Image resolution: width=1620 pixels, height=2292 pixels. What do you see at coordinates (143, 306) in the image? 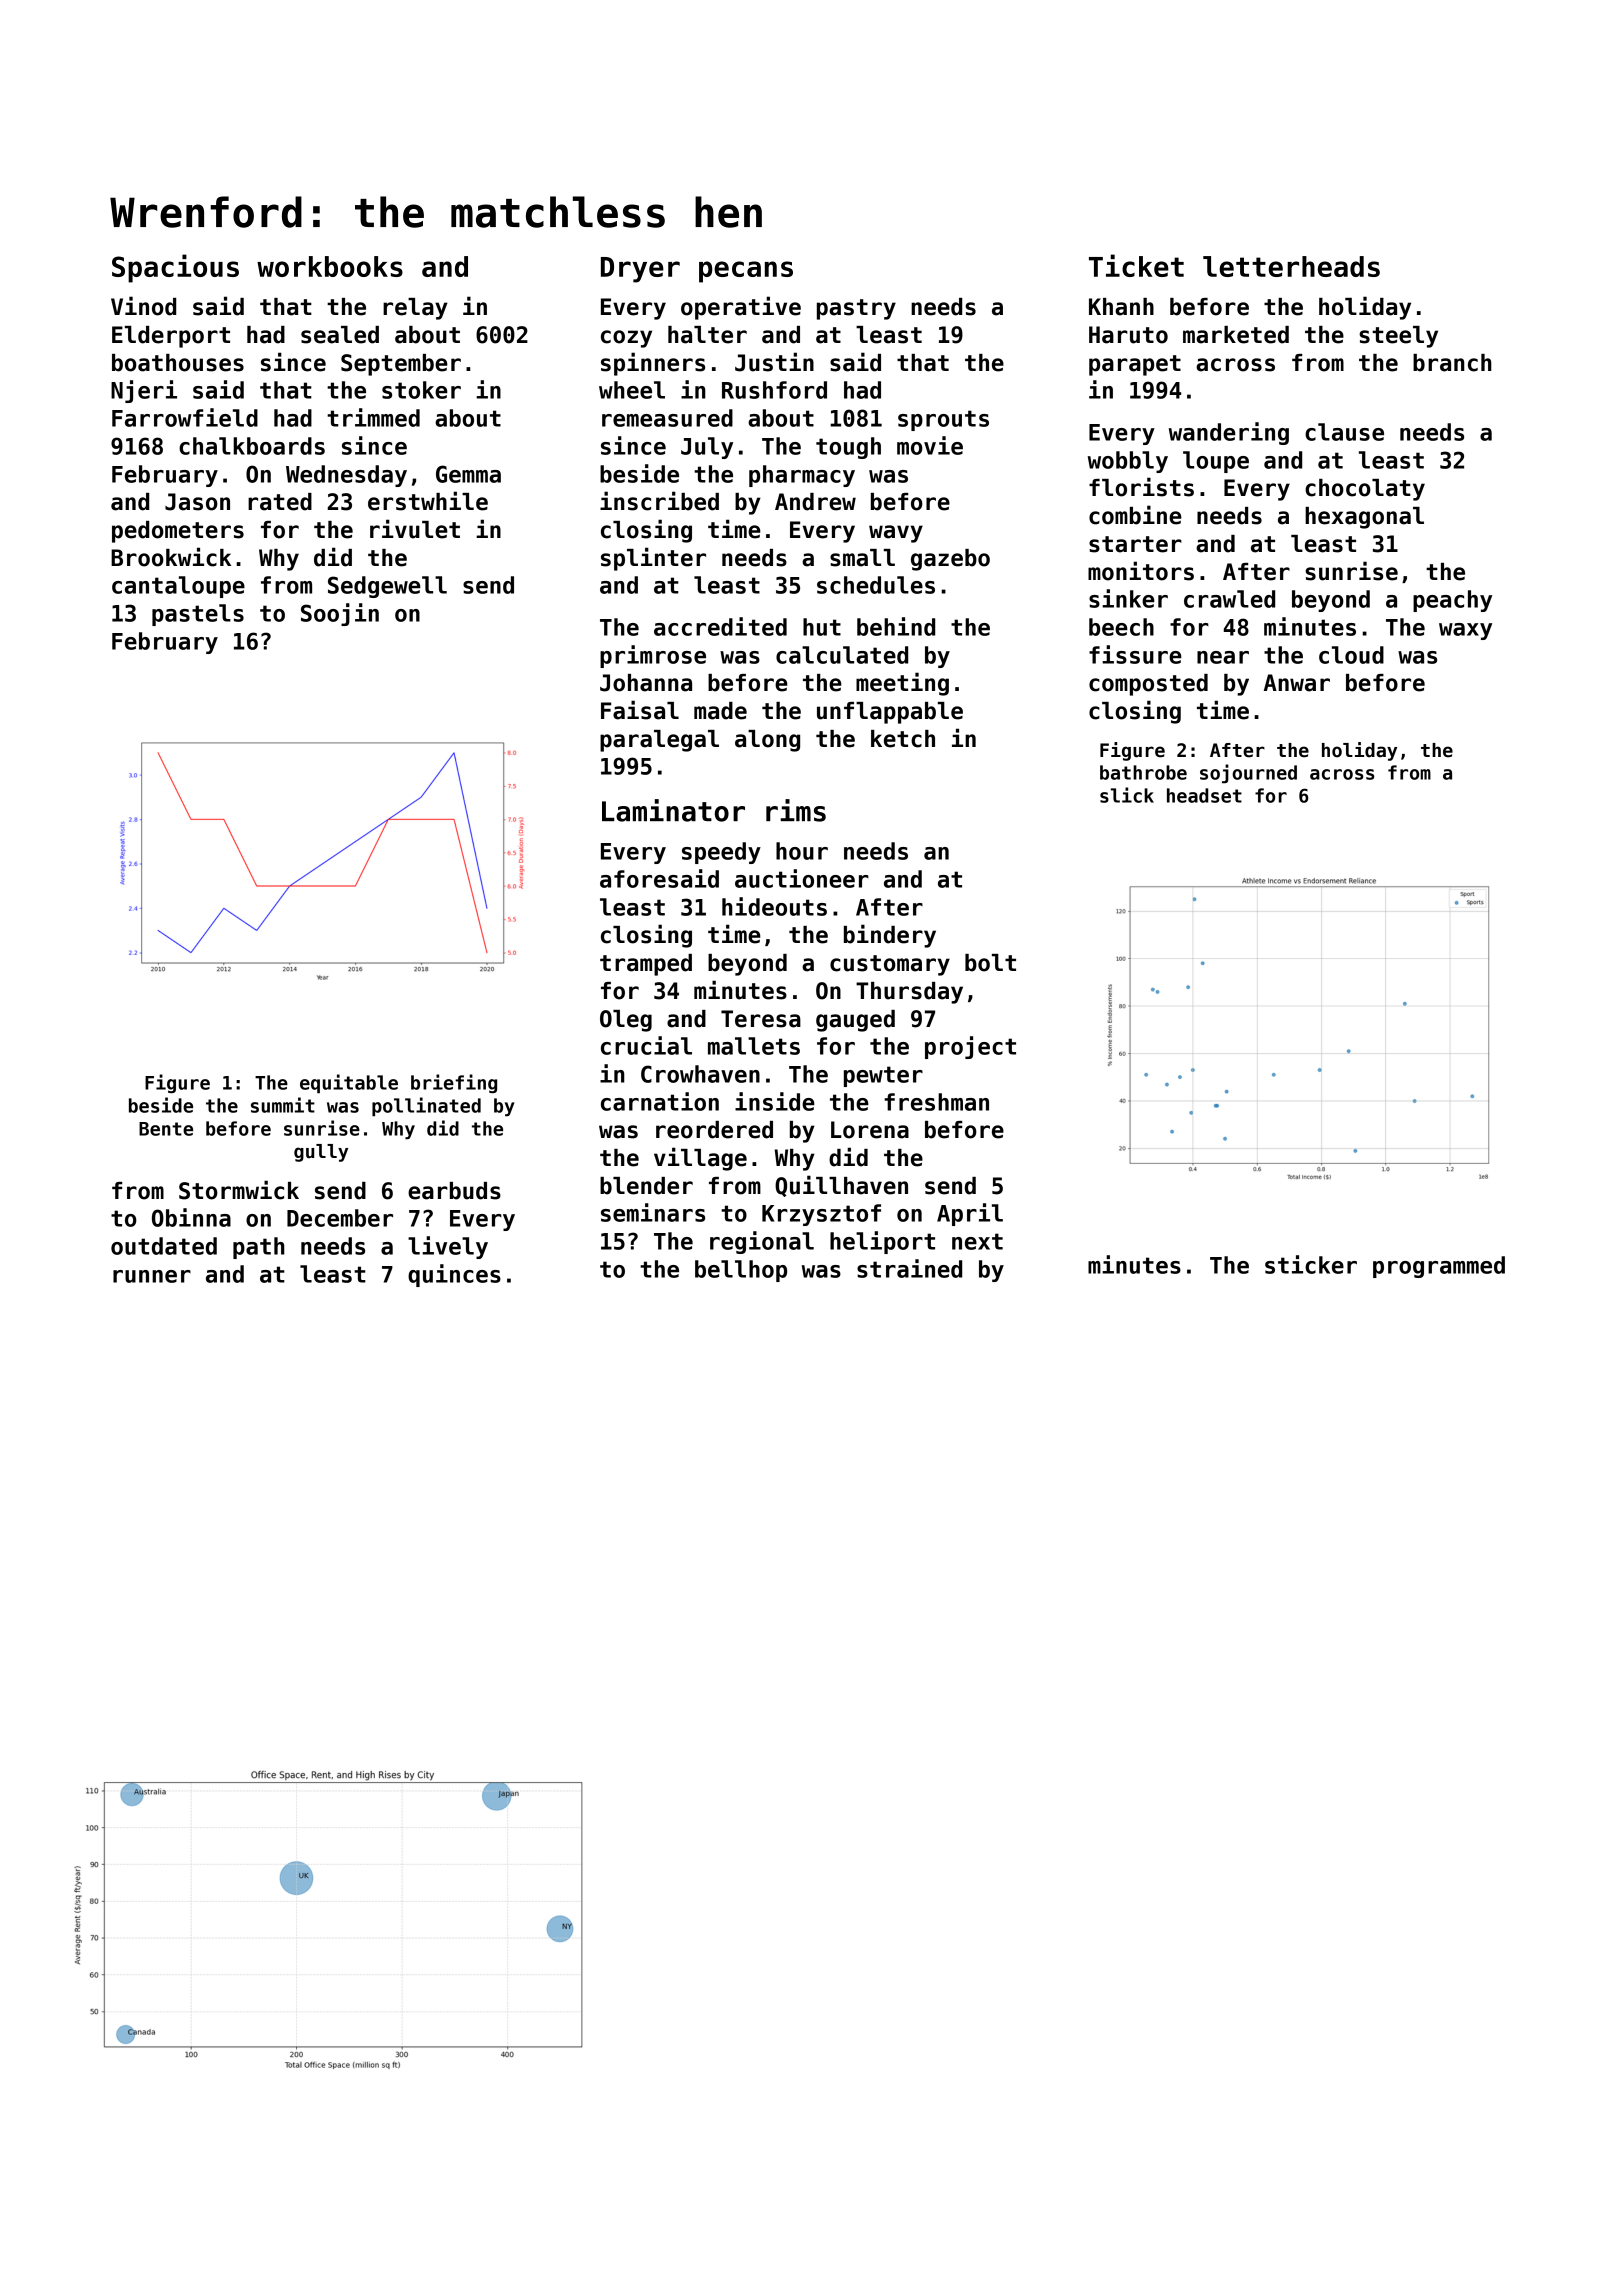
I see `Vinod` at bounding box center [143, 306].
